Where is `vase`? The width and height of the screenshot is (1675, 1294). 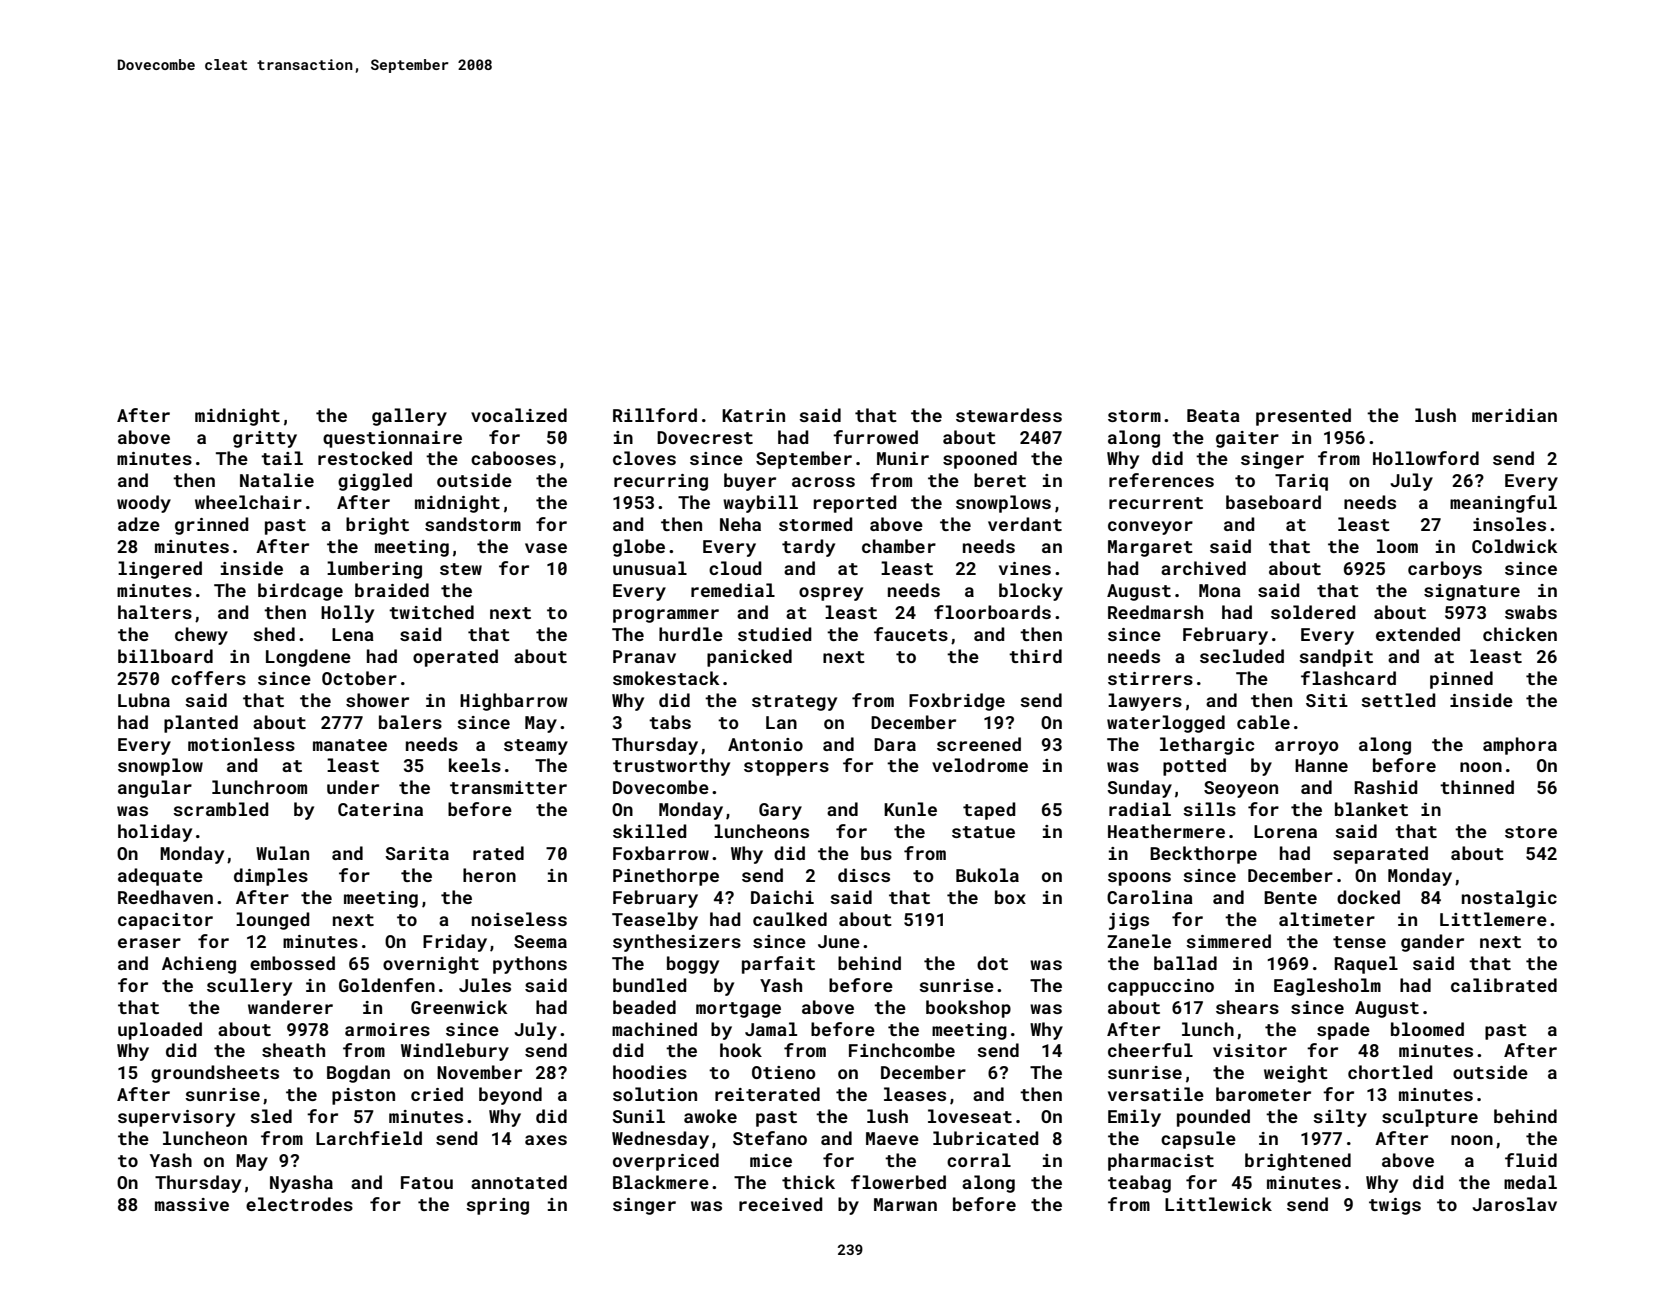 vase is located at coordinates (546, 548).
